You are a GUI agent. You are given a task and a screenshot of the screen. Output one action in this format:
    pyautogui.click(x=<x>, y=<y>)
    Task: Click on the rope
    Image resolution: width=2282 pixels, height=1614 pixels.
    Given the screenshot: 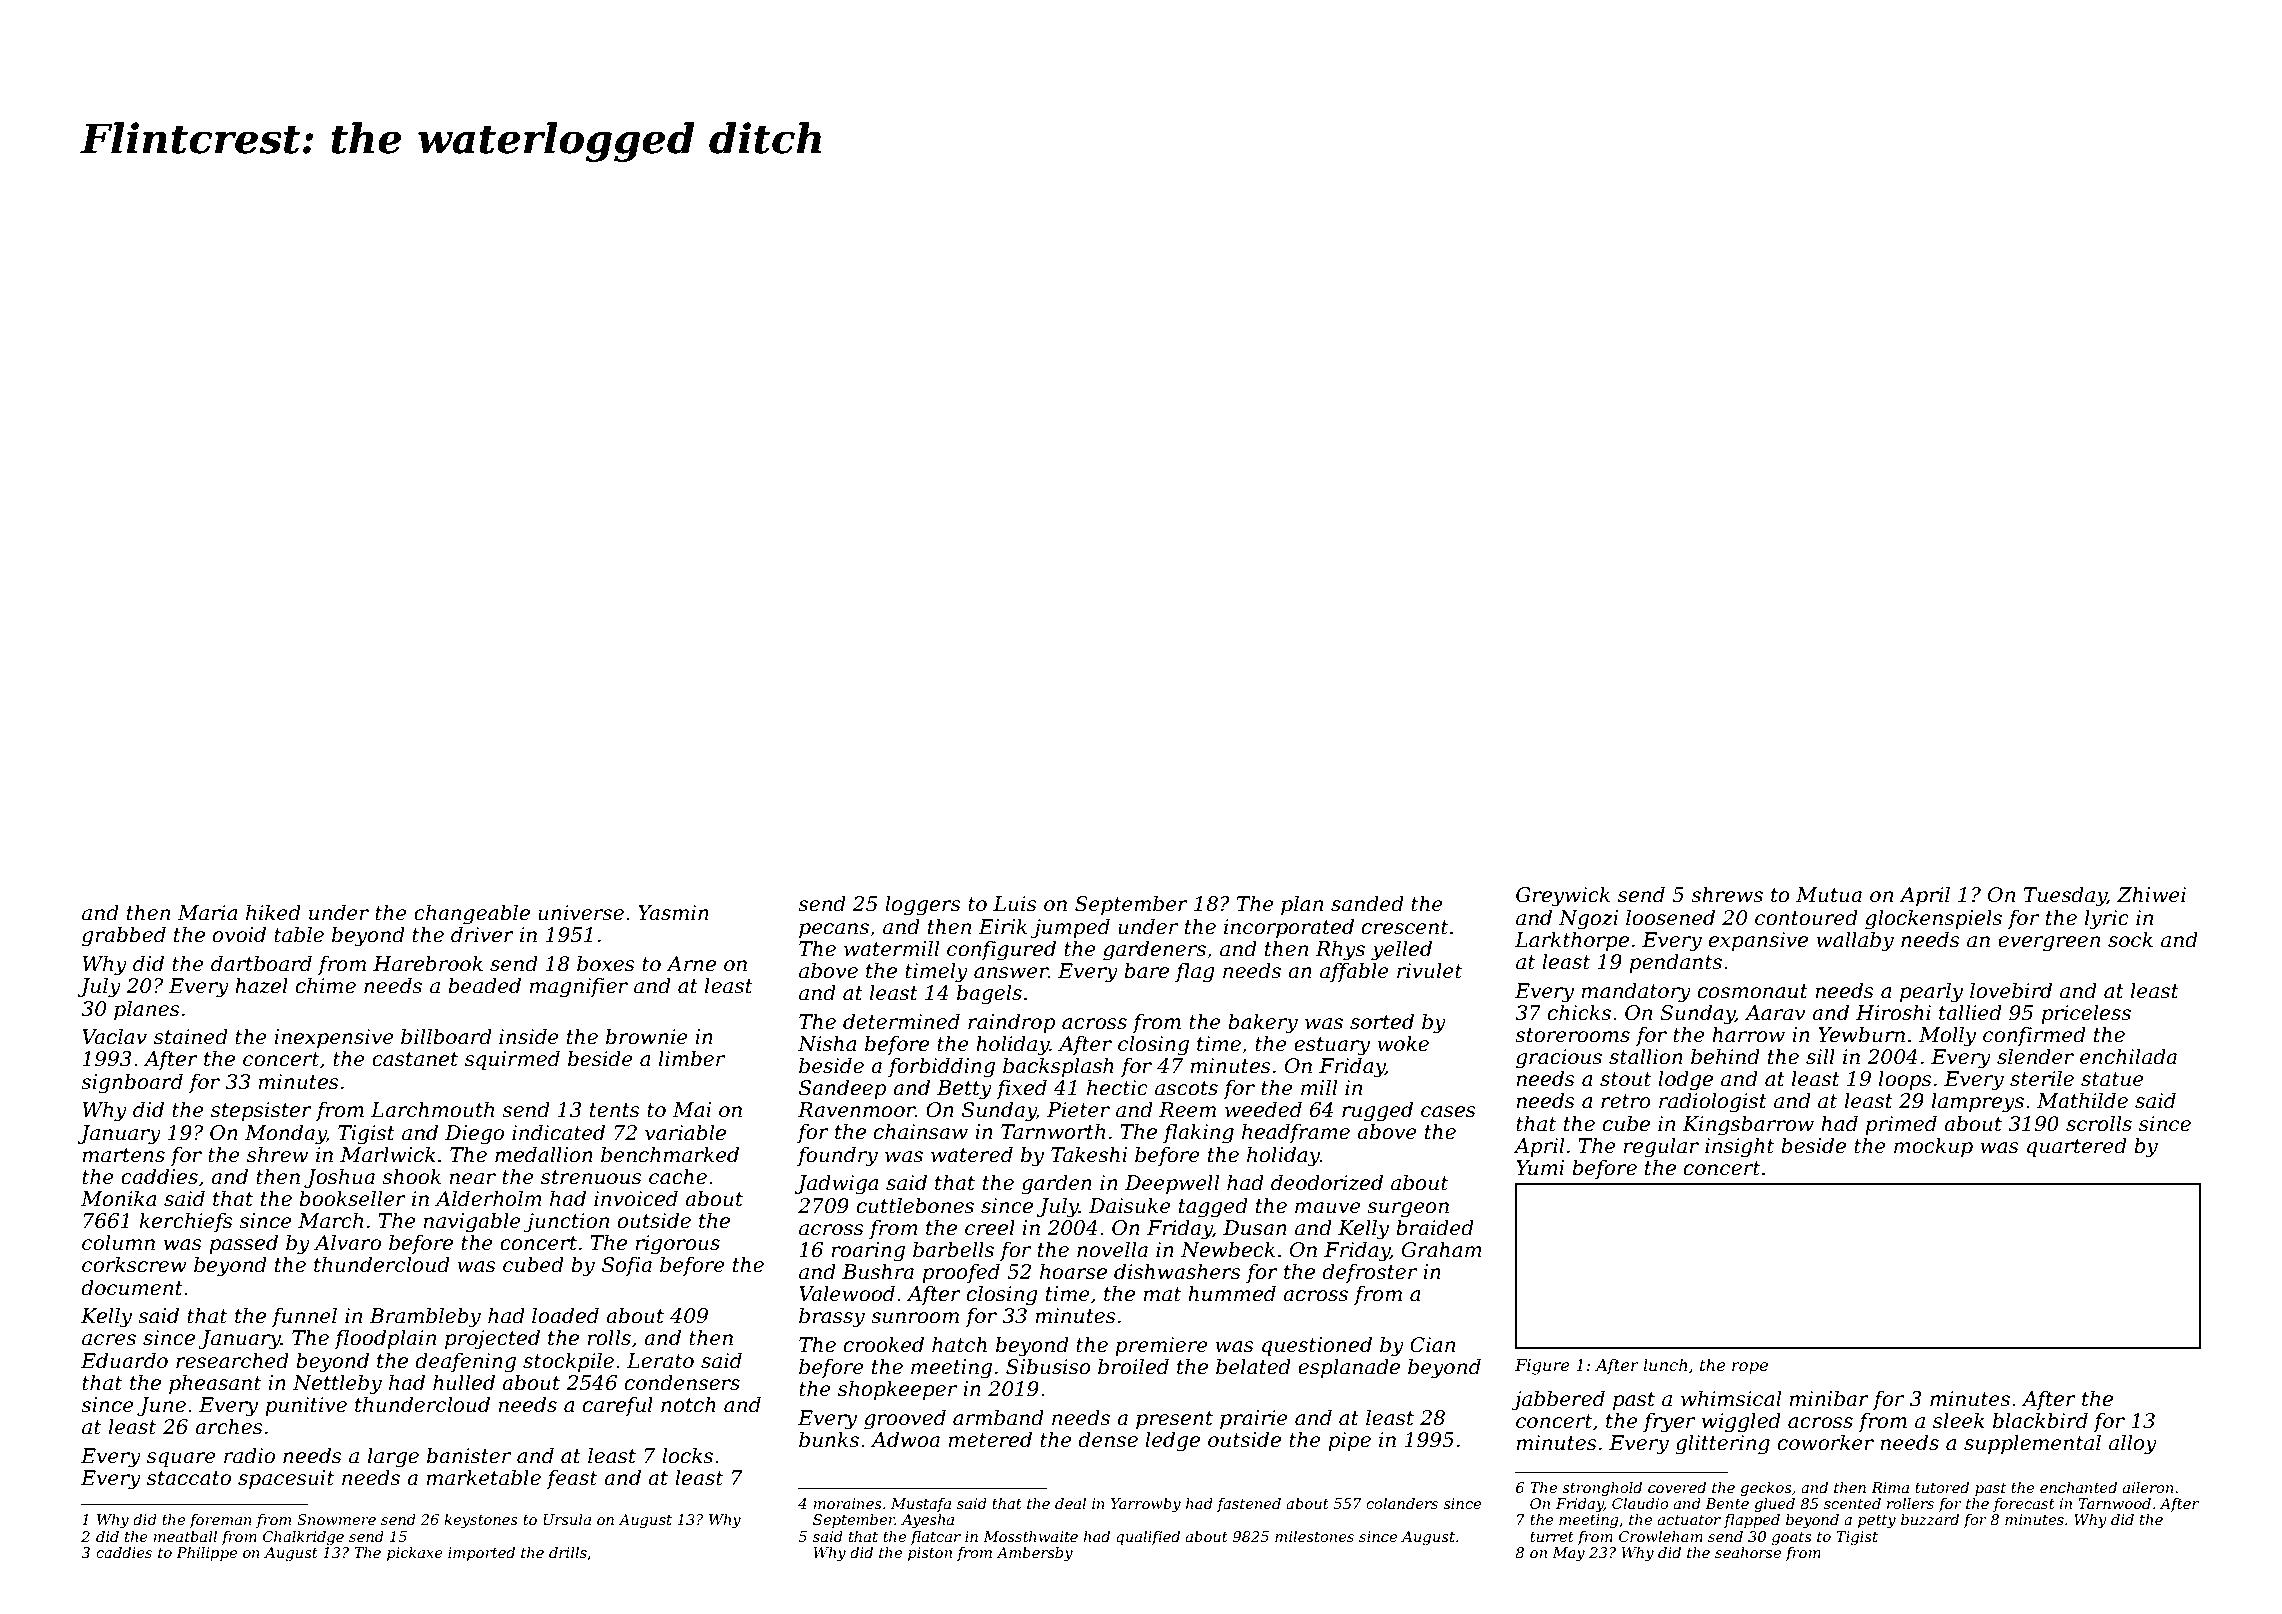 What is the action you would take?
    pyautogui.click(x=1750, y=1368)
